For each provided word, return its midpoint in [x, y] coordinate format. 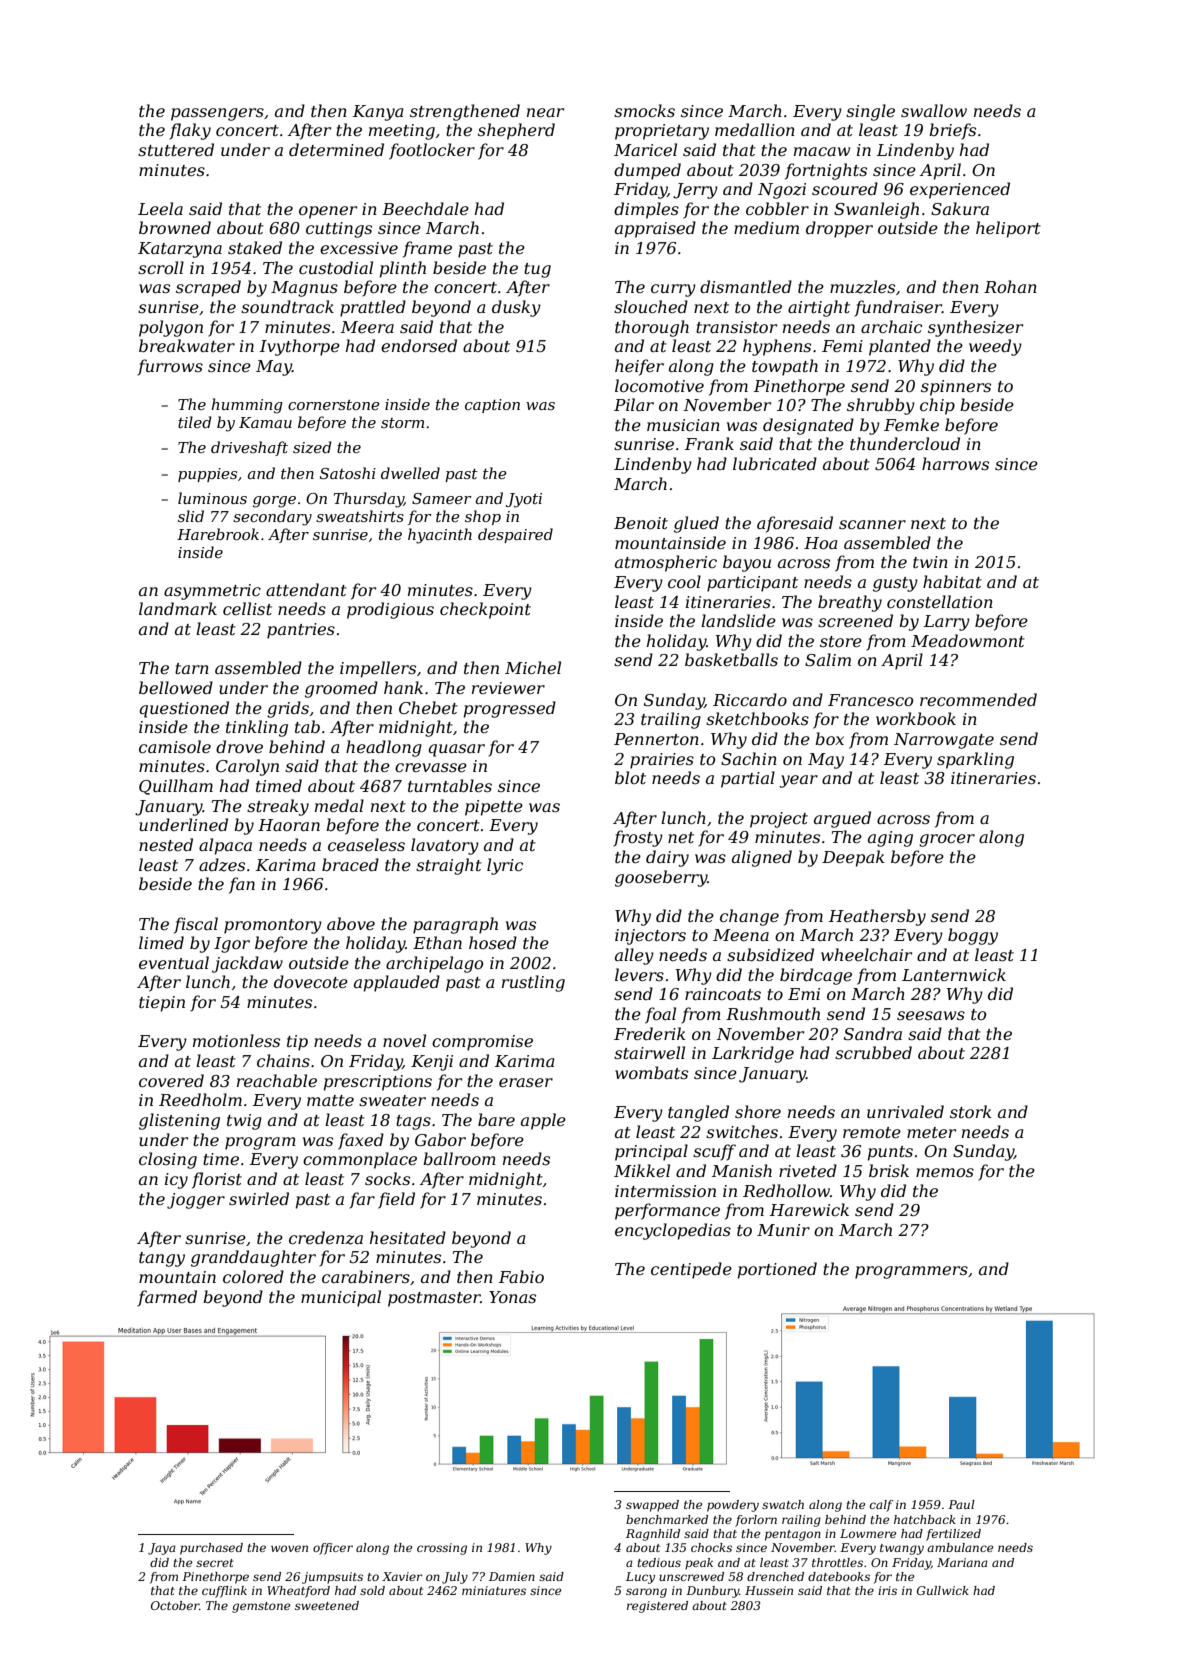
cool [684, 581]
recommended [978, 699]
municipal [341, 1298]
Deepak [853, 858]
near [545, 112]
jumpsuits [332, 1578]
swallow [934, 110]
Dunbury [712, 1592]
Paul [961, 1504]
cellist [247, 608]
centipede [691, 1270]
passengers [217, 114]
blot [630, 777]
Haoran [289, 825]
